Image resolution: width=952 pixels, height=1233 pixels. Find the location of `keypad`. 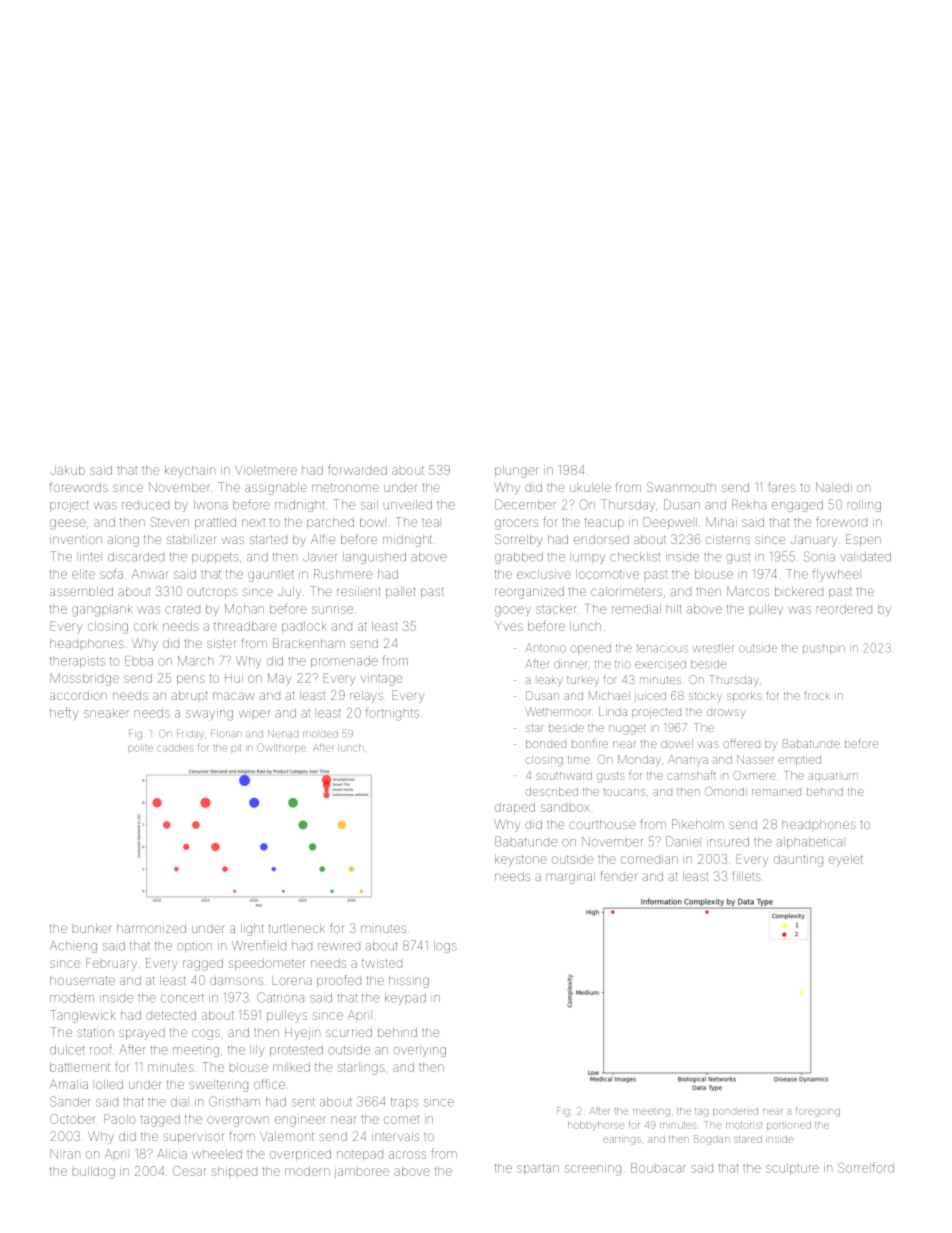

keypad is located at coordinates (405, 999).
